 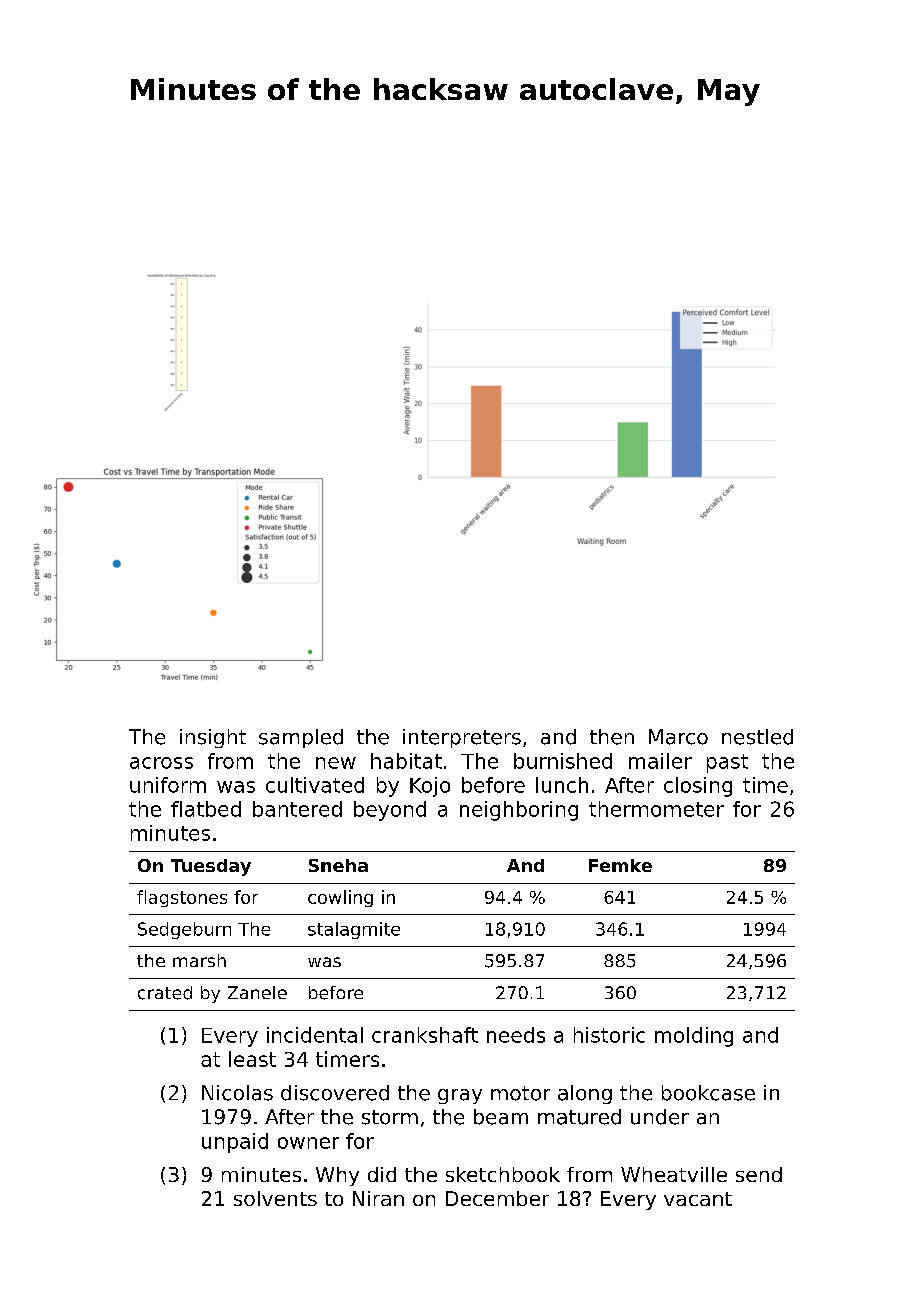 I want to click on then, so click(x=612, y=737).
